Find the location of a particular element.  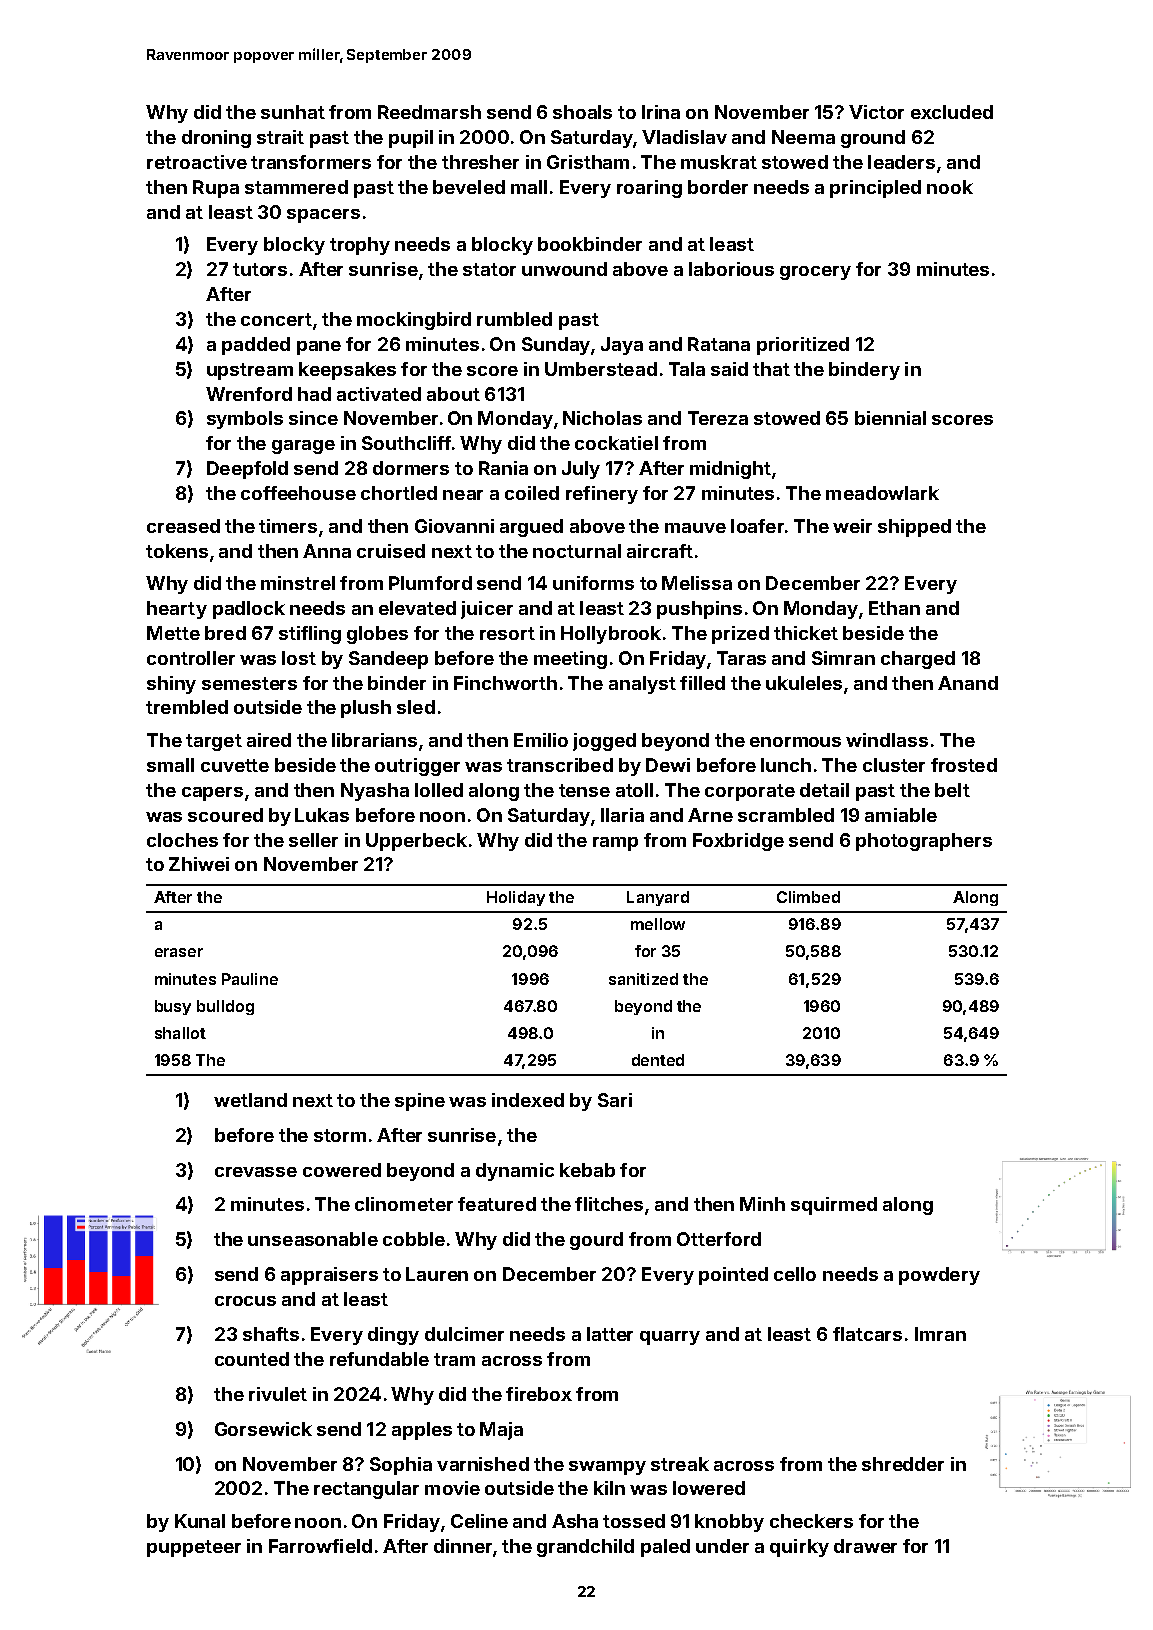

under is located at coordinates (722, 1546).
